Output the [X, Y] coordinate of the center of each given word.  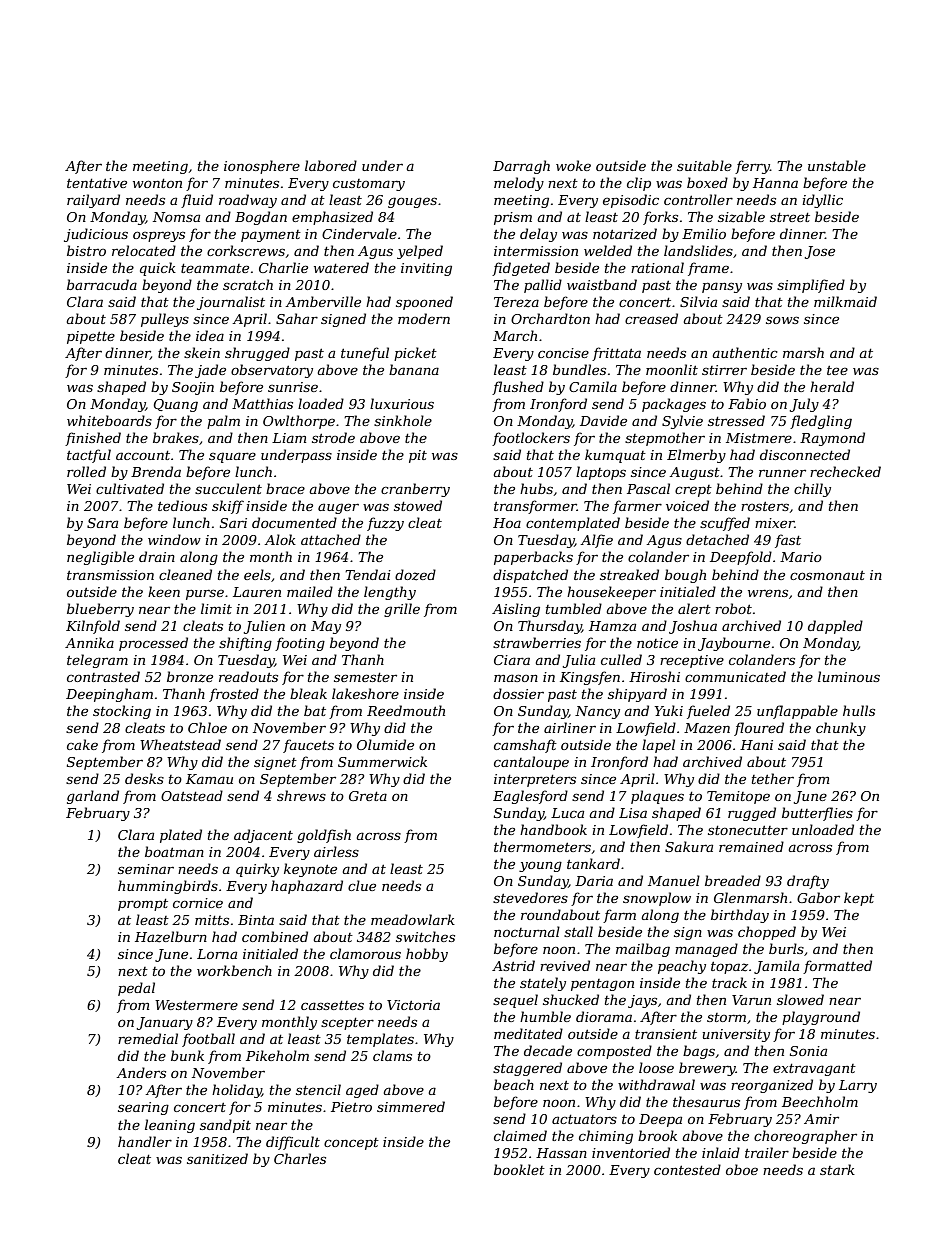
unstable [837, 165]
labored [331, 165]
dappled [835, 627]
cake [82, 744]
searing [143, 1108]
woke [573, 165]
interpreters [535, 780]
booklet [519, 1169]
